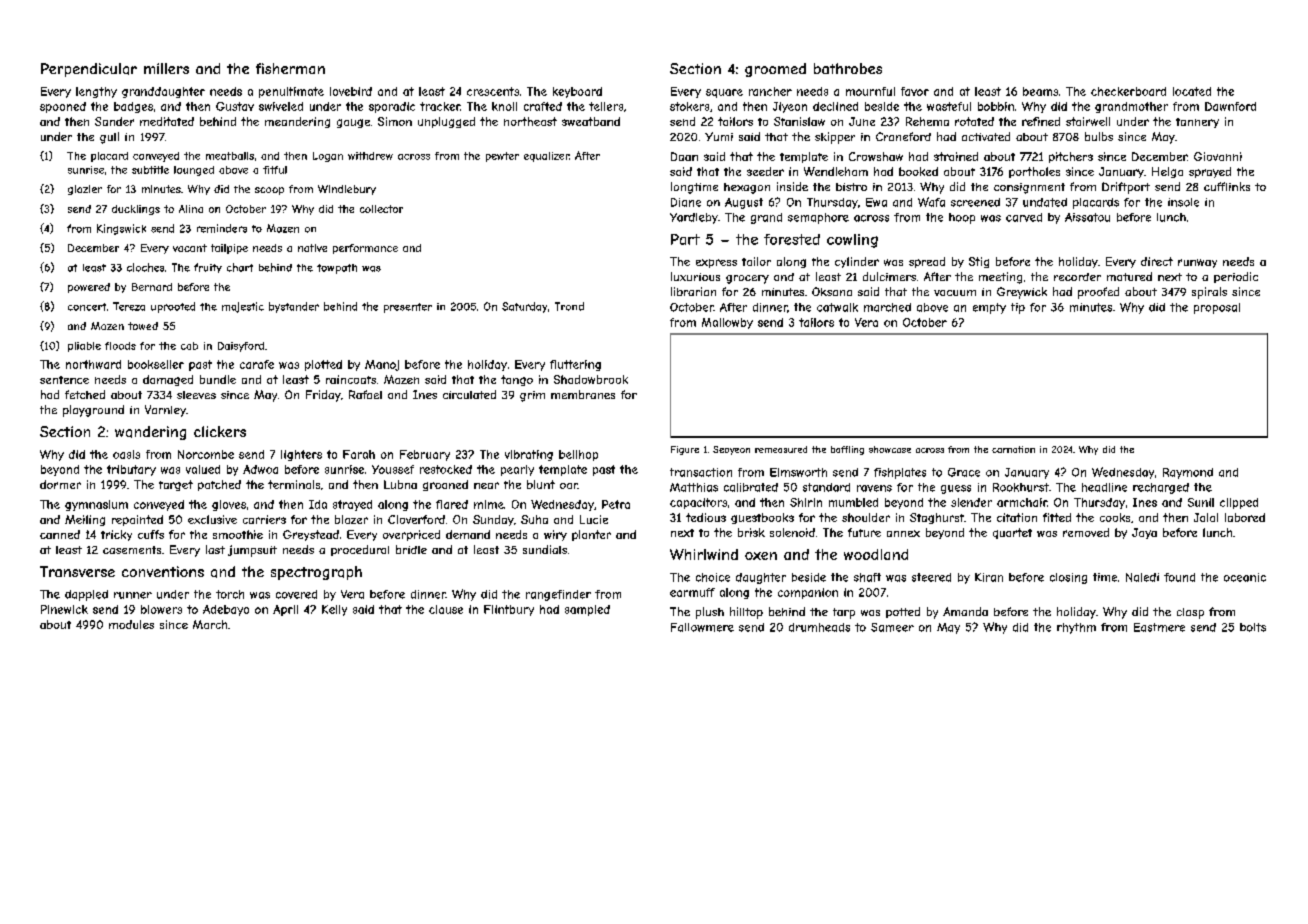 Image resolution: width=1308 pixels, height=924 pixels. What do you see at coordinates (1076, 628) in the document?
I see `rhythm` at bounding box center [1076, 628].
